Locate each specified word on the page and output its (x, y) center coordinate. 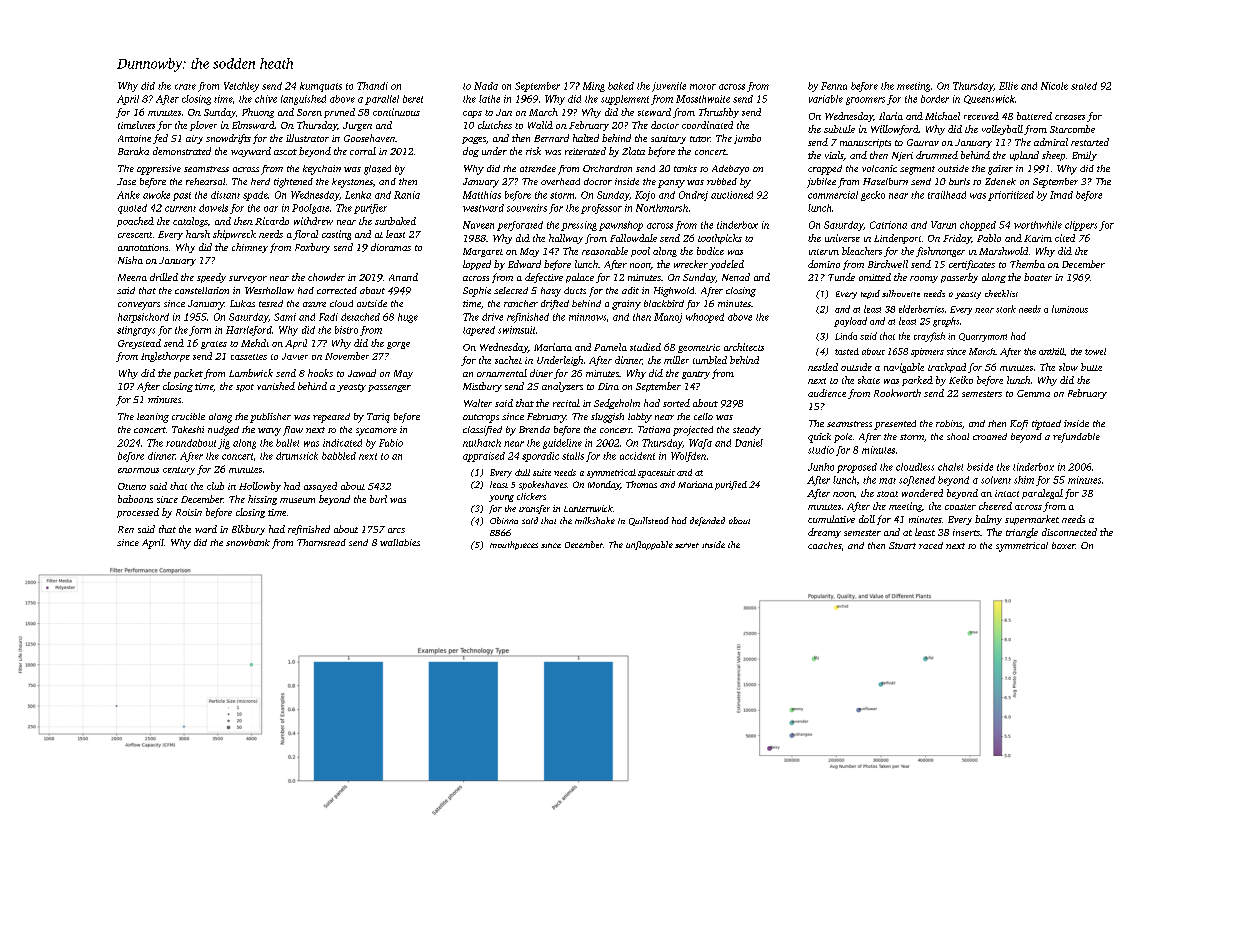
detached (360, 317)
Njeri (902, 156)
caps (472, 114)
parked (917, 381)
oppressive (159, 170)
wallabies (400, 542)
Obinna (504, 520)
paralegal (1042, 494)
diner (541, 373)
